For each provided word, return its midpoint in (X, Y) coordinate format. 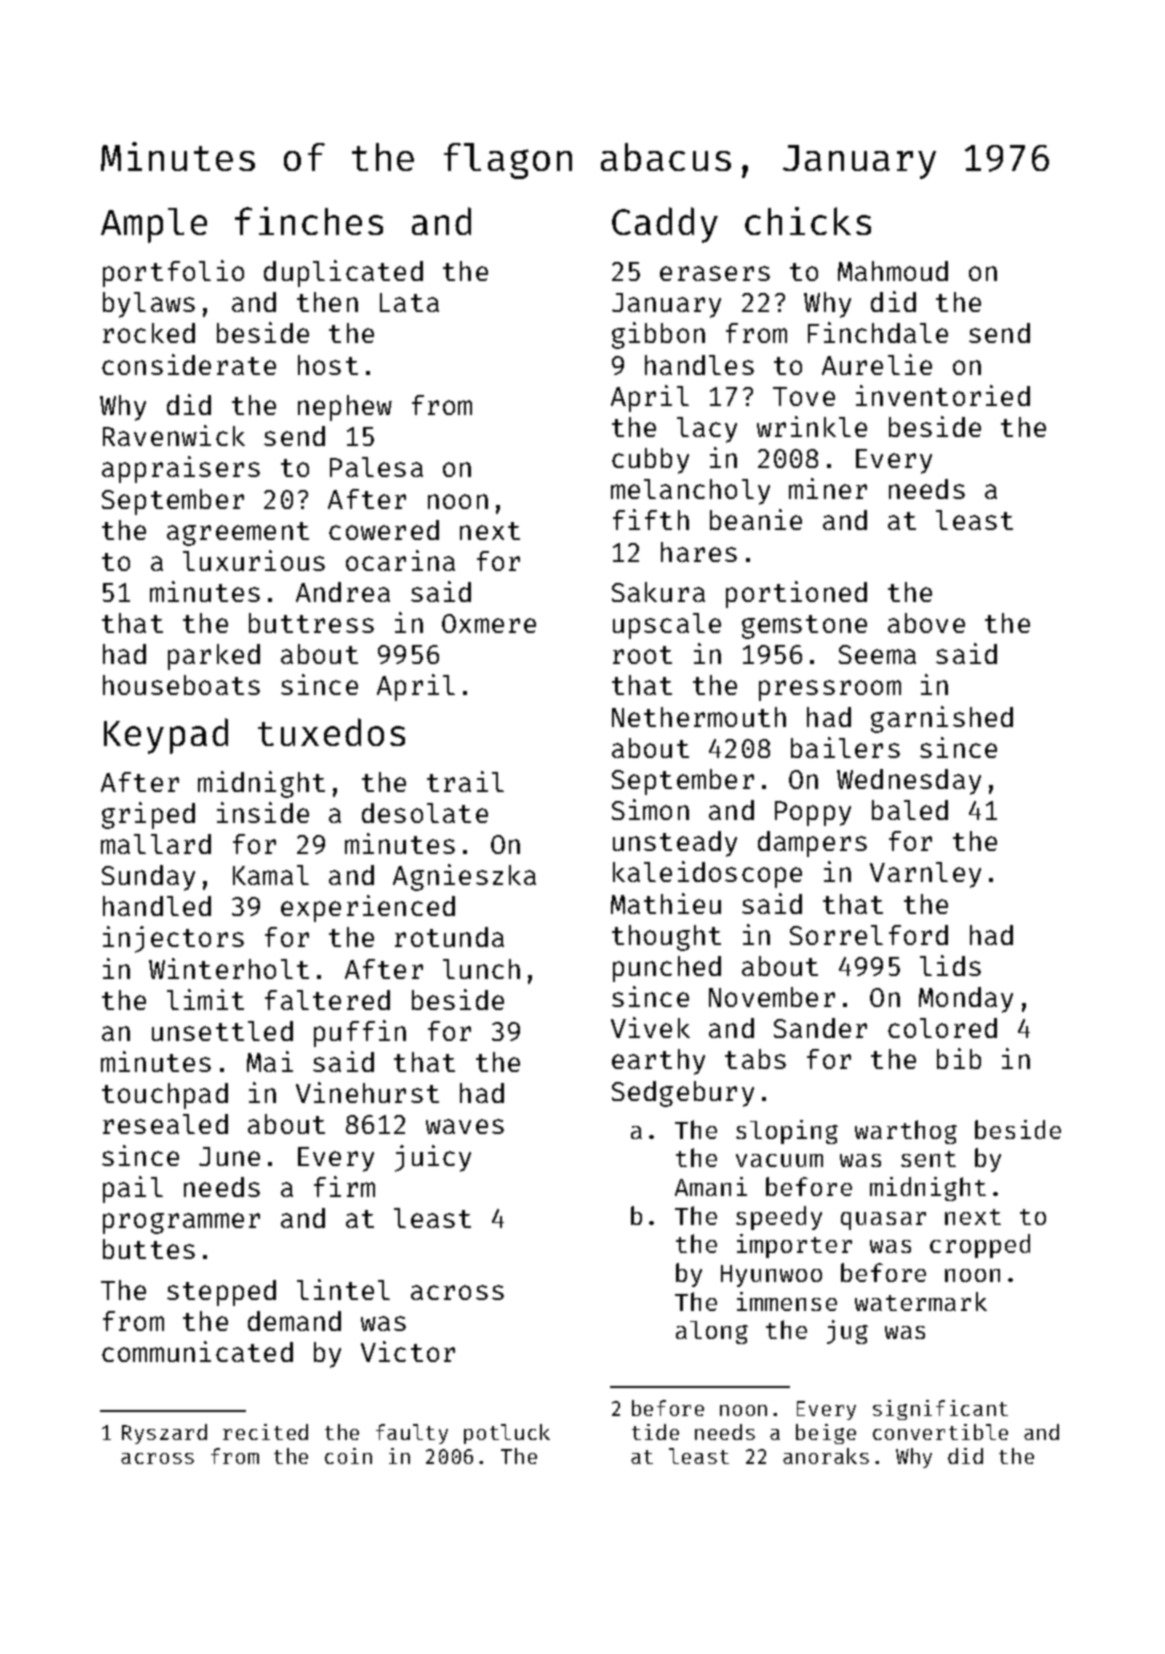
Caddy (665, 225)
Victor (408, 1351)
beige (826, 1434)
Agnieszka (464, 877)
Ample (154, 225)
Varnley (925, 875)
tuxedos (331, 732)
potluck (507, 1434)
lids (950, 965)
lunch (481, 969)
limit (205, 999)
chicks (808, 221)
